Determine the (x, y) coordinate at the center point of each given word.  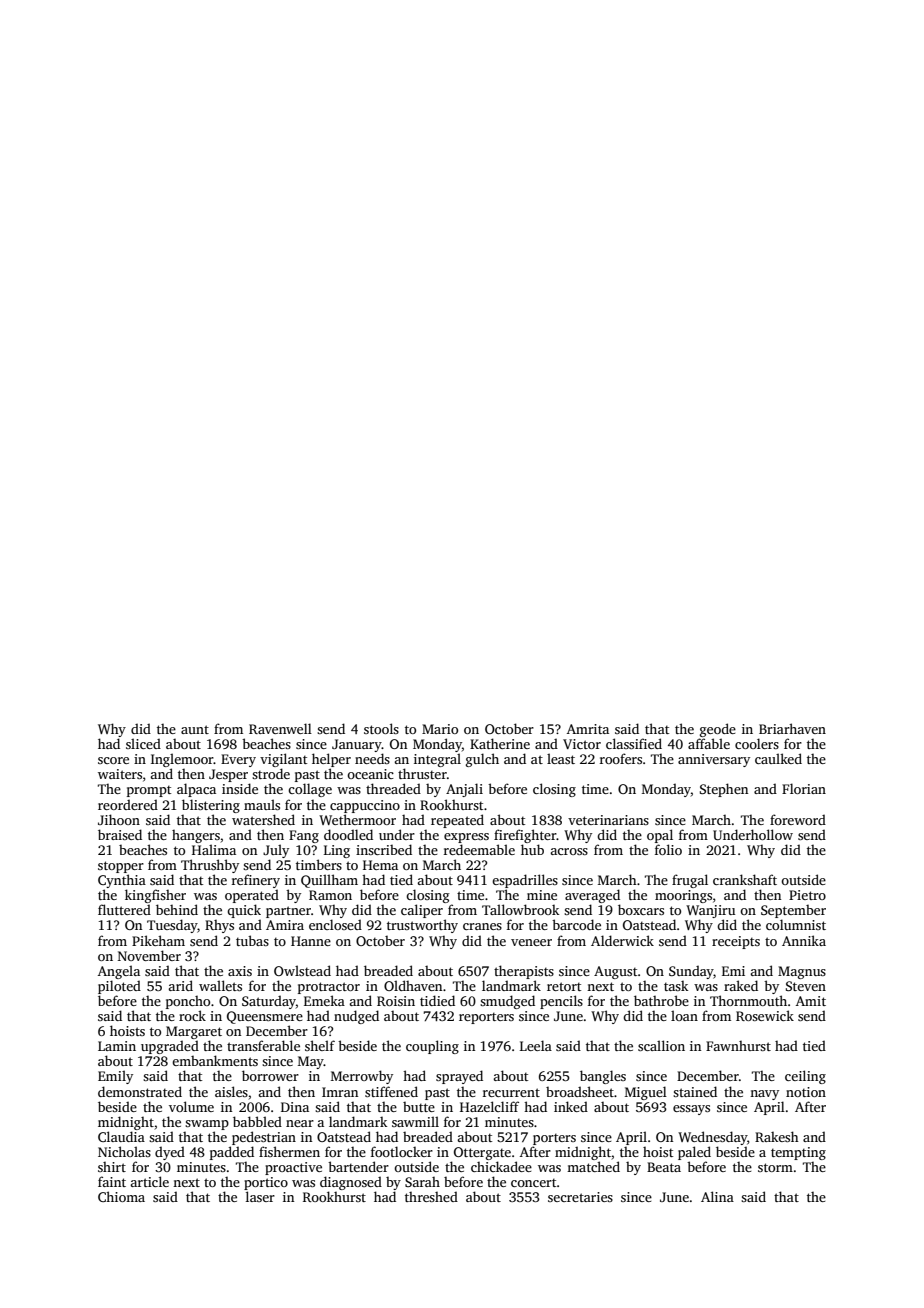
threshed (431, 1196)
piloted (119, 987)
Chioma (121, 1196)
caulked (778, 758)
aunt (195, 729)
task (676, 986)
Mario (440, 729)
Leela (536, 1045)
